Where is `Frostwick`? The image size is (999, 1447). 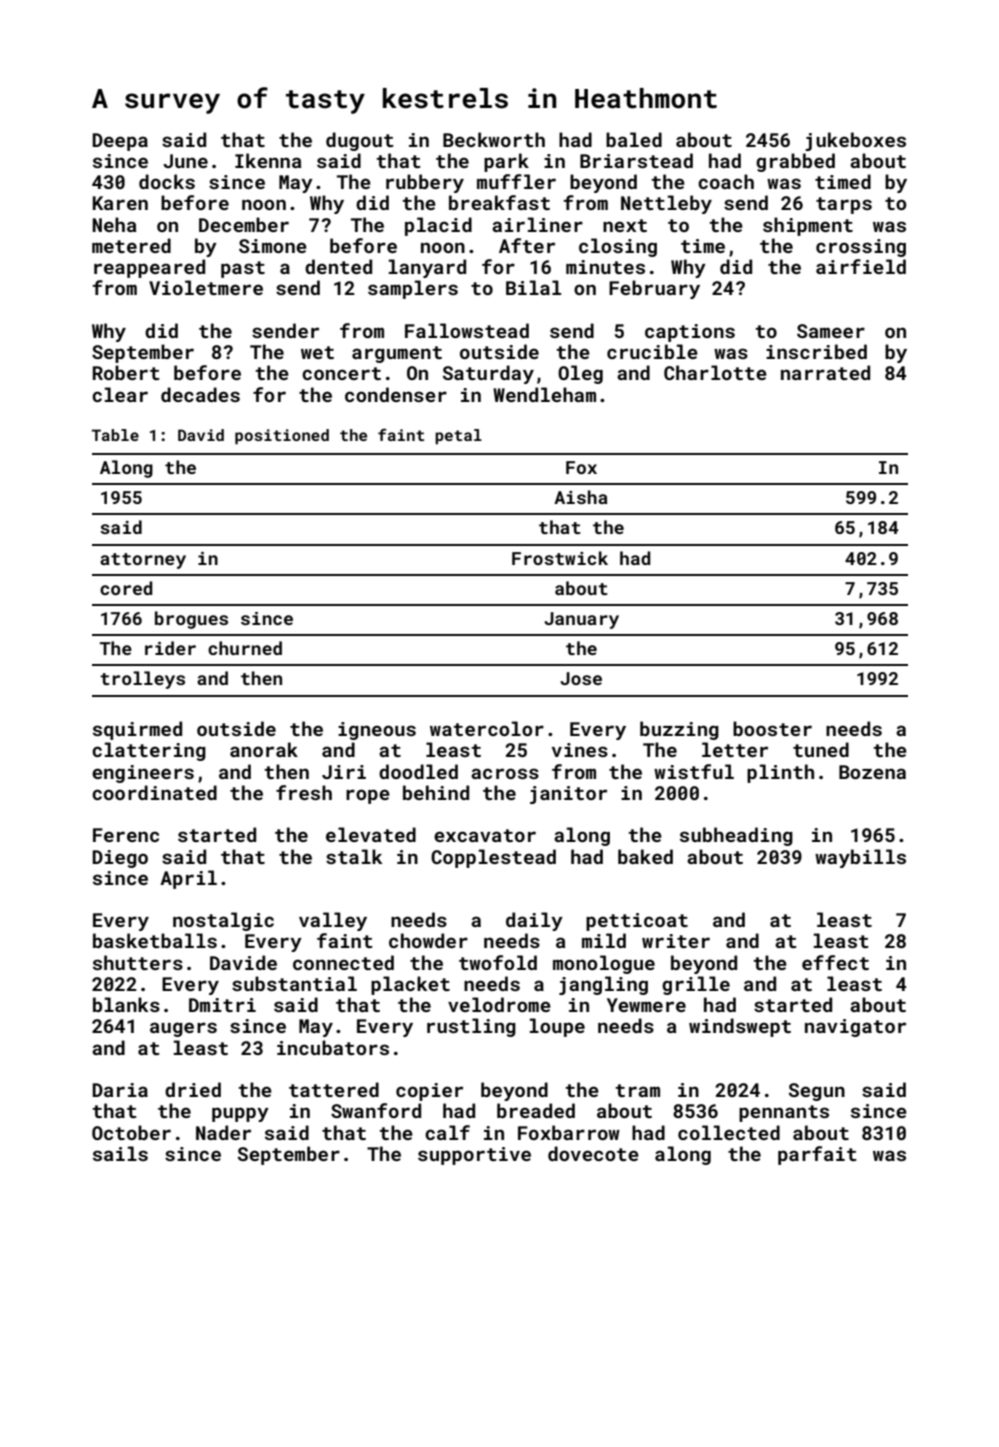
Frostwick is located at coordinates (560, 558).
